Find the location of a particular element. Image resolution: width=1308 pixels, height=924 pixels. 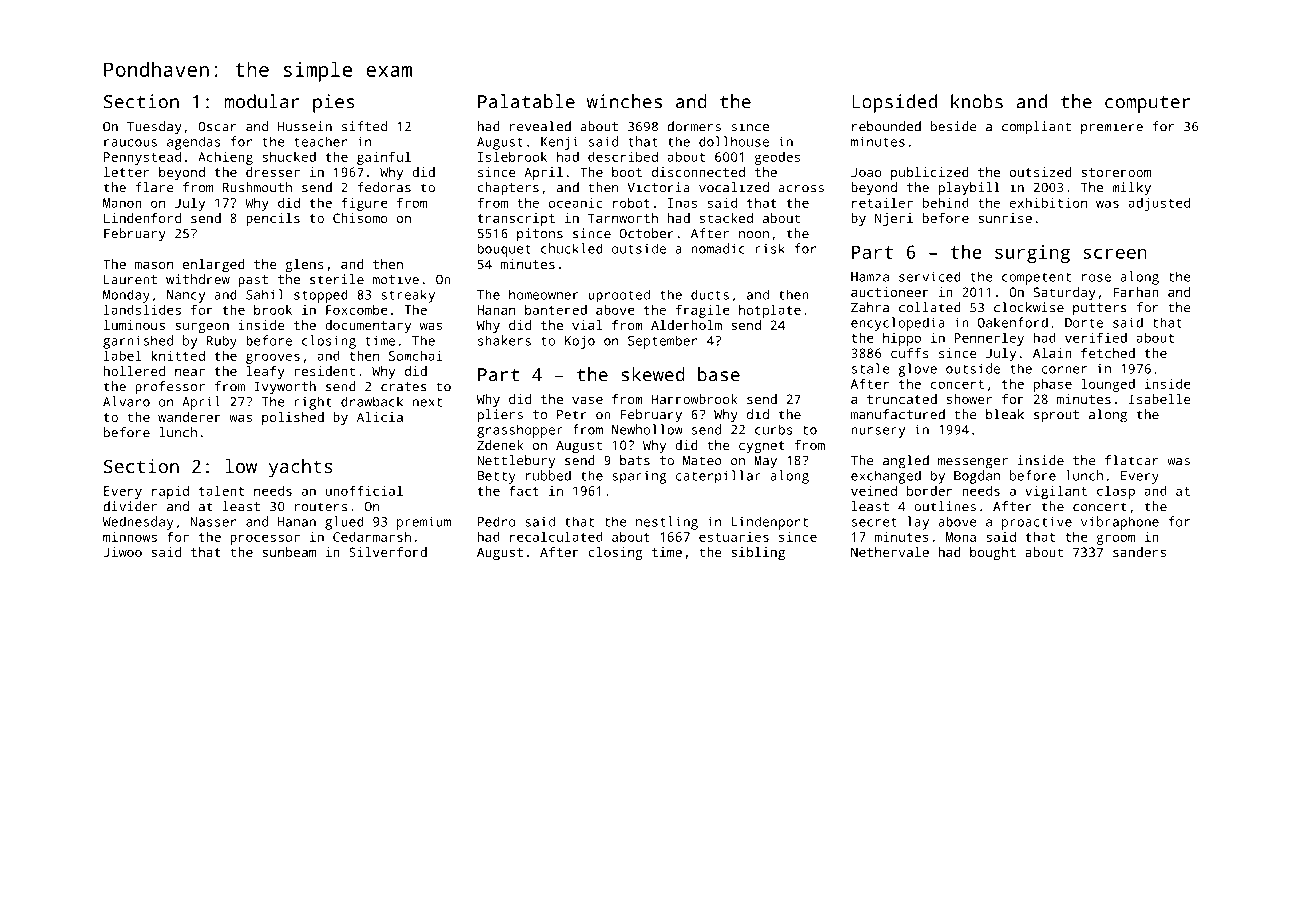

bought is located at coordinates (993, 553).
